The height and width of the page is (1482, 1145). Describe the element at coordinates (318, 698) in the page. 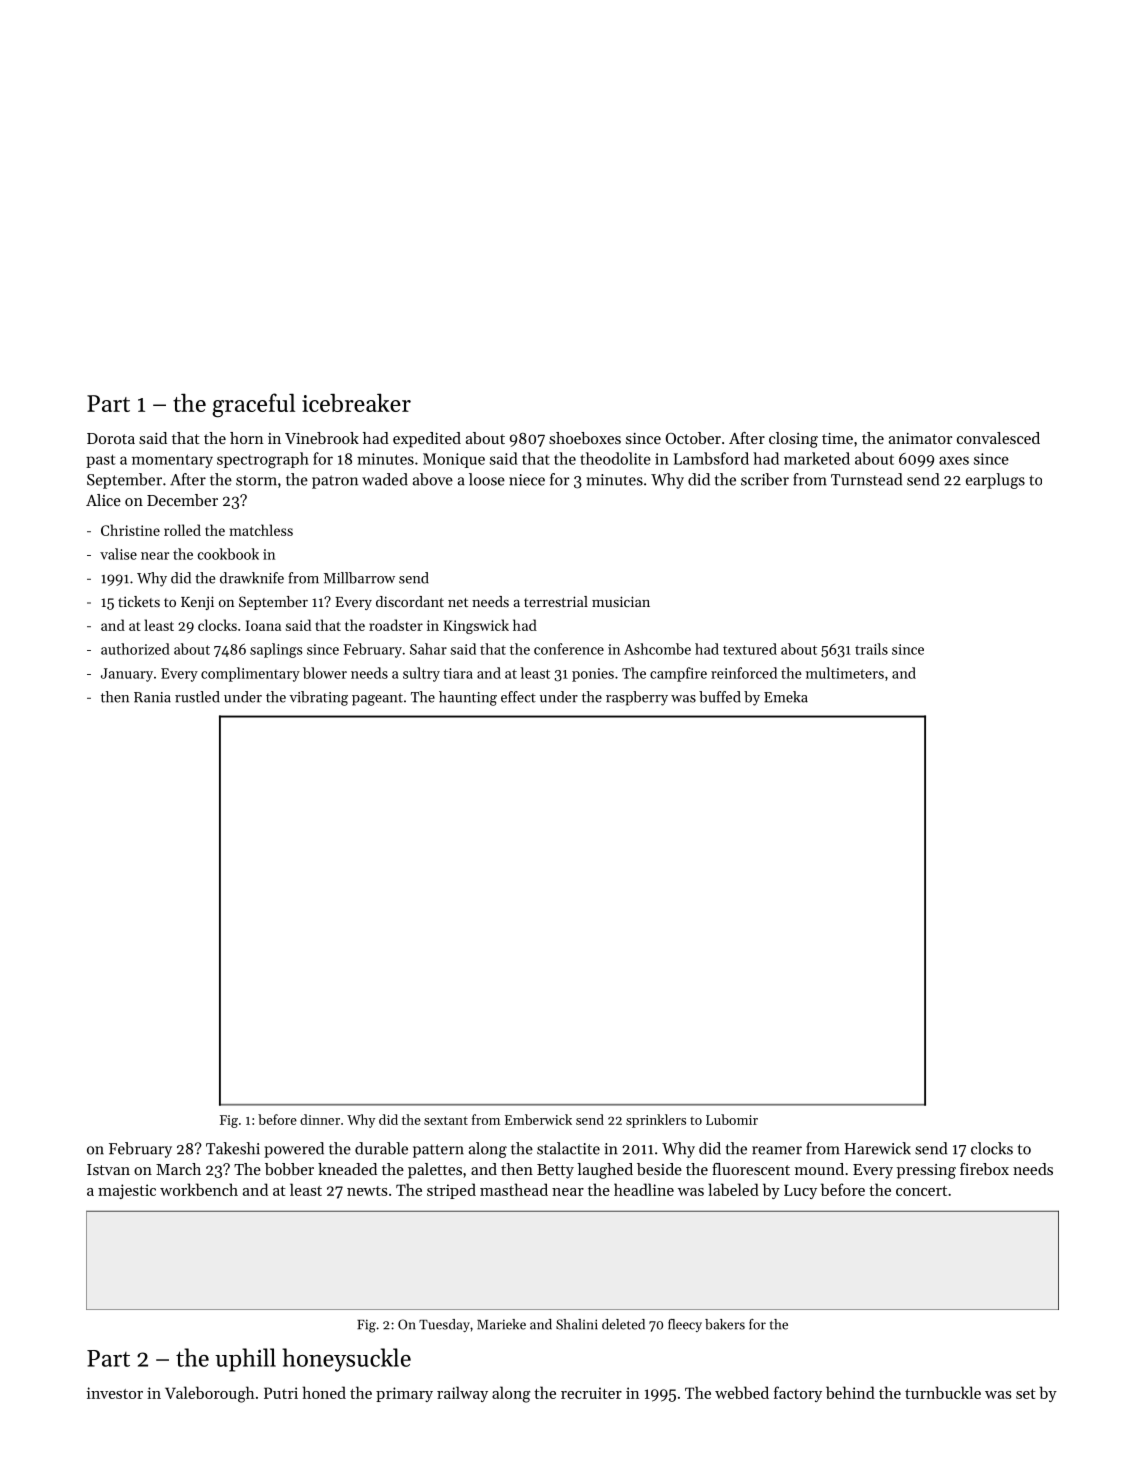

I see `vibrating` at that location.
